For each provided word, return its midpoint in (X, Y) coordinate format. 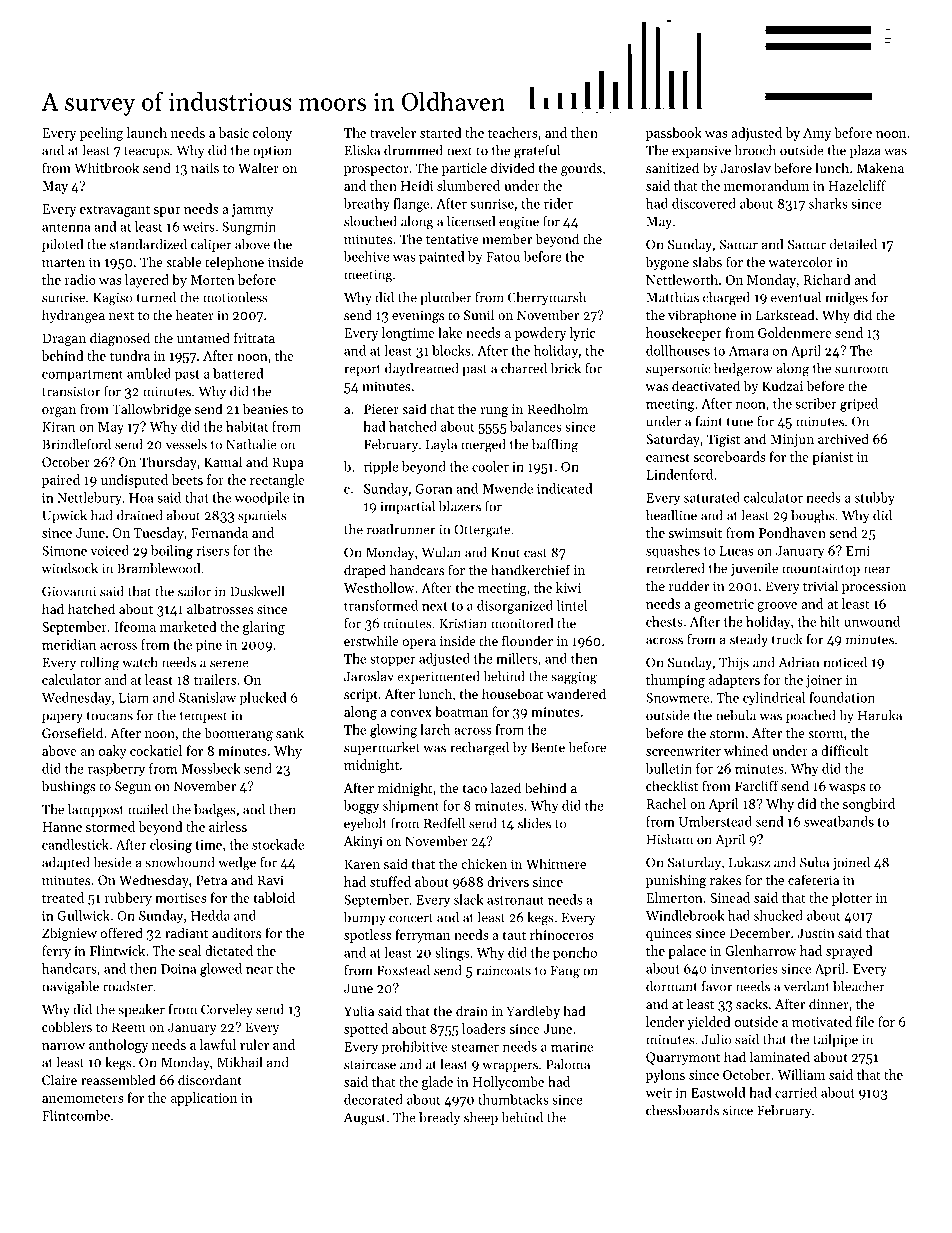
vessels (186, 444)
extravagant (115, 211)
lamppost (96, 810)
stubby (875, 498)
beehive (367, 256)
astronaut (515, 900)
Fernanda (219, 532)
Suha (814, 862)
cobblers (67, 1026)
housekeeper (683, 334)
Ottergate (482, 531)
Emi (858, 551)
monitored (522, 623)
